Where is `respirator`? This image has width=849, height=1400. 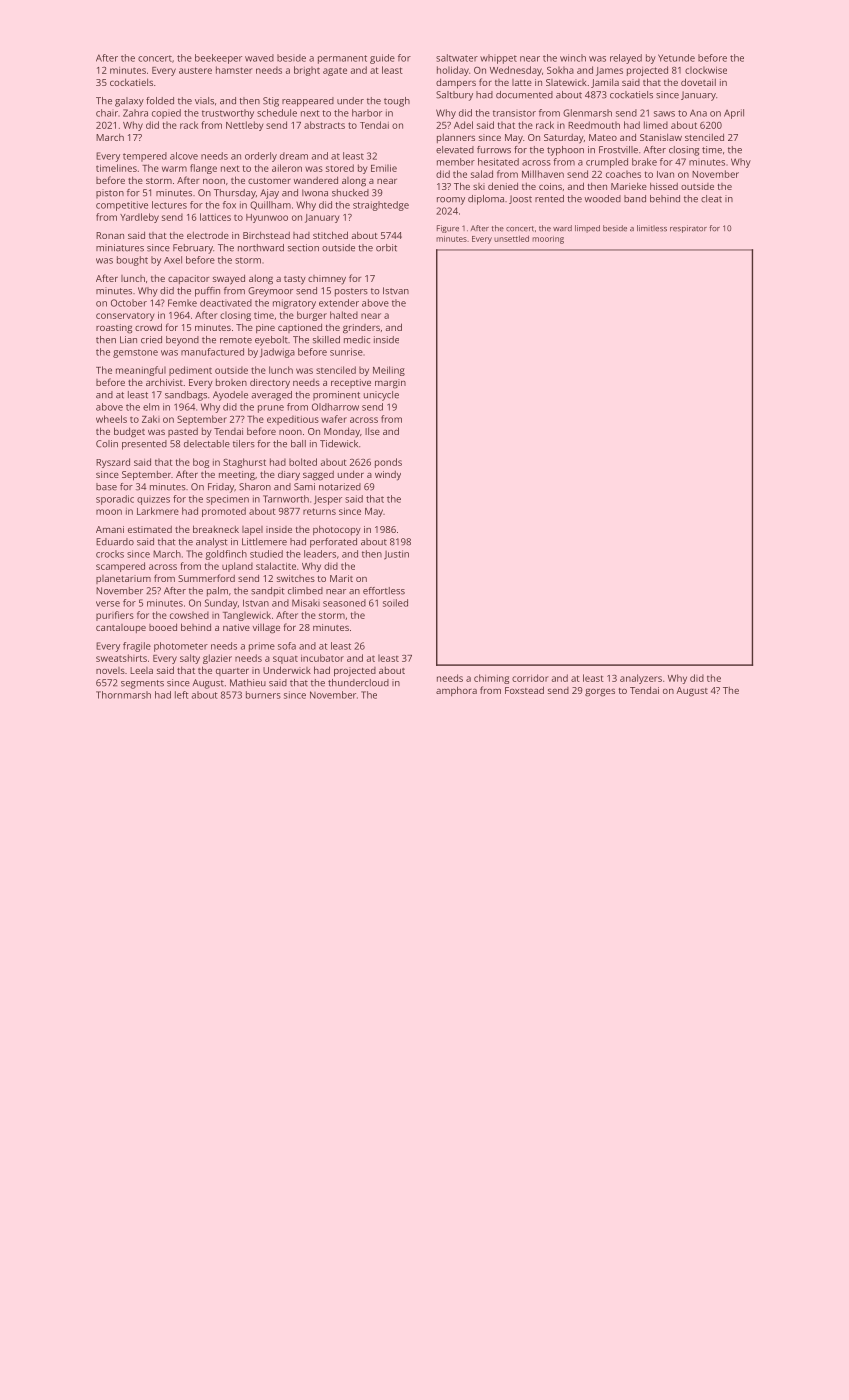 respirator is located at coordinates (688, 229).
